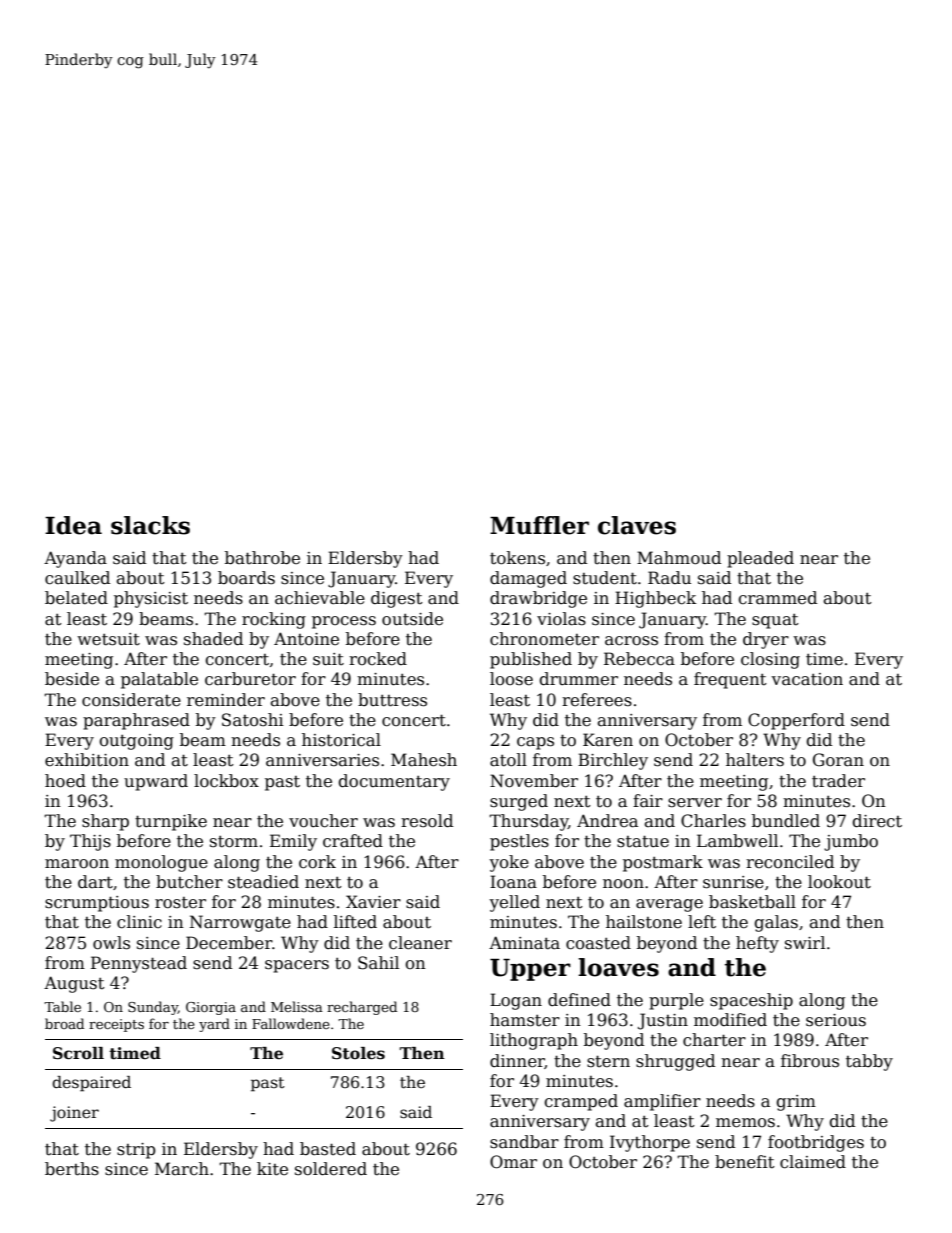  I want to click on student, so click(605, 578).
